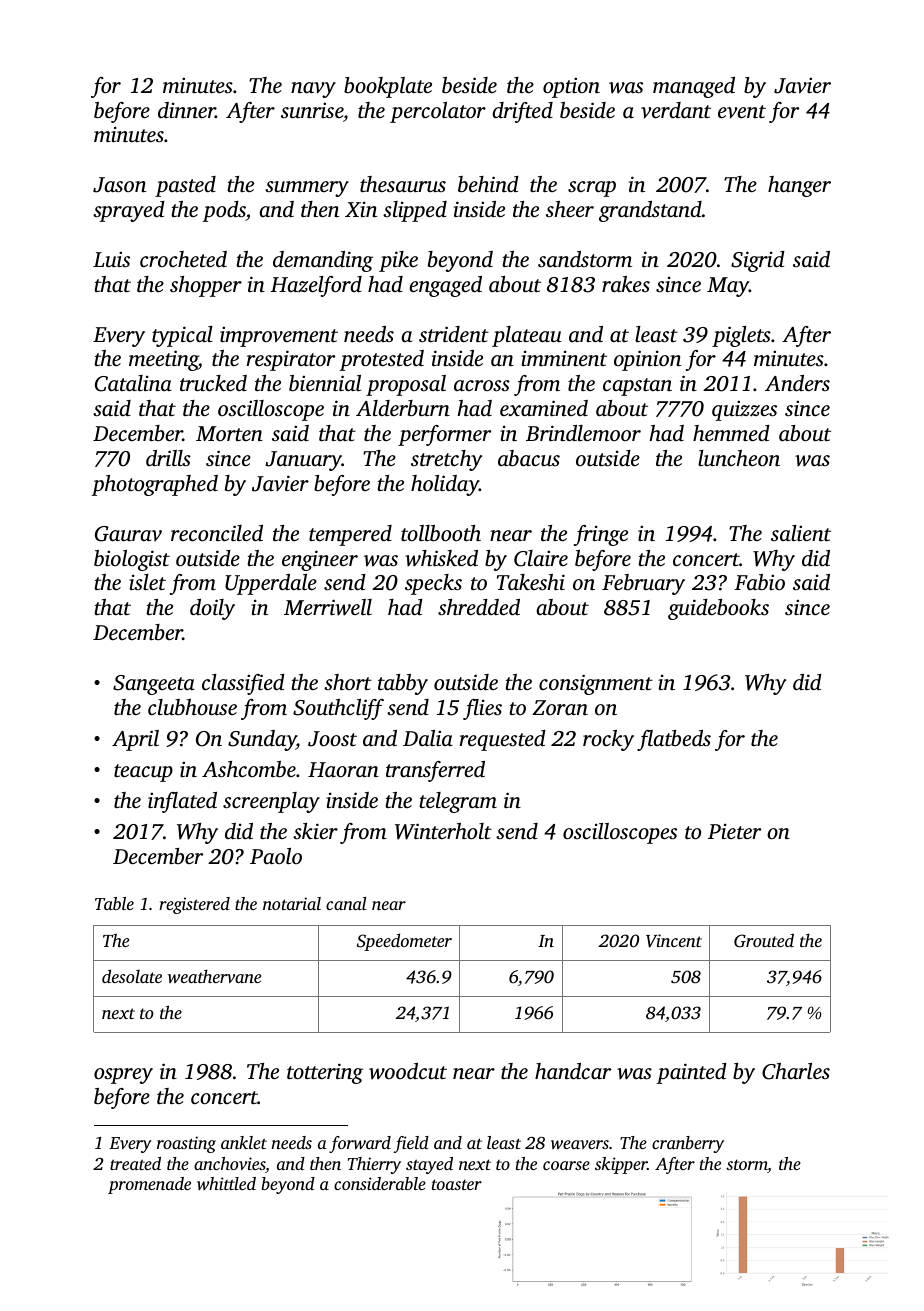  Describe the element at coordinates (674, 740) in the screenshot. I see `flatbeds` at that location.
